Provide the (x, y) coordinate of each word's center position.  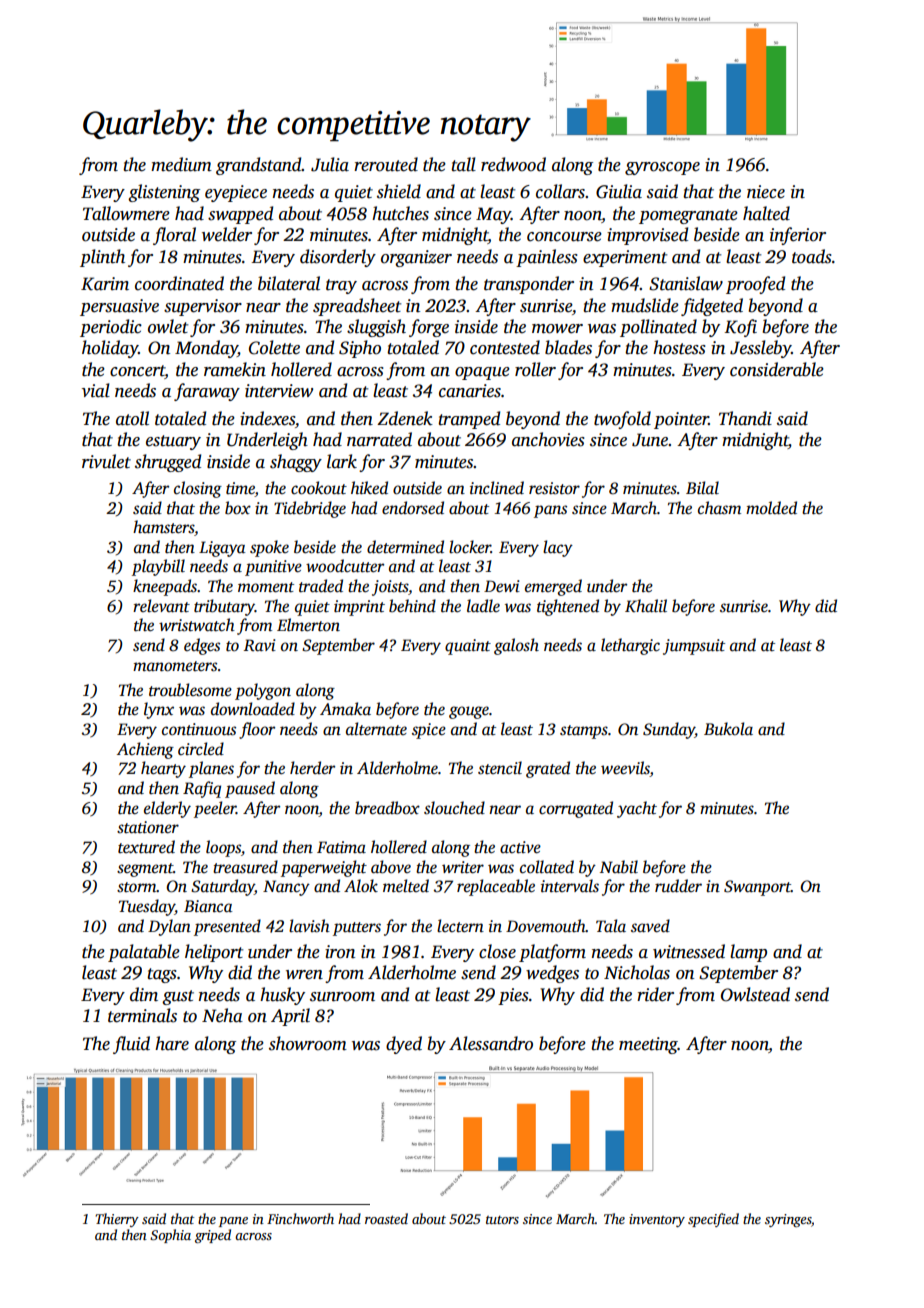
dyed (404, 1045)
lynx (159, 710)
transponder (529, 285)
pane (233, 1222)
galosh (516, 646)
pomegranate (688, 216)
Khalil (646, 605)
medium (181, 164)
